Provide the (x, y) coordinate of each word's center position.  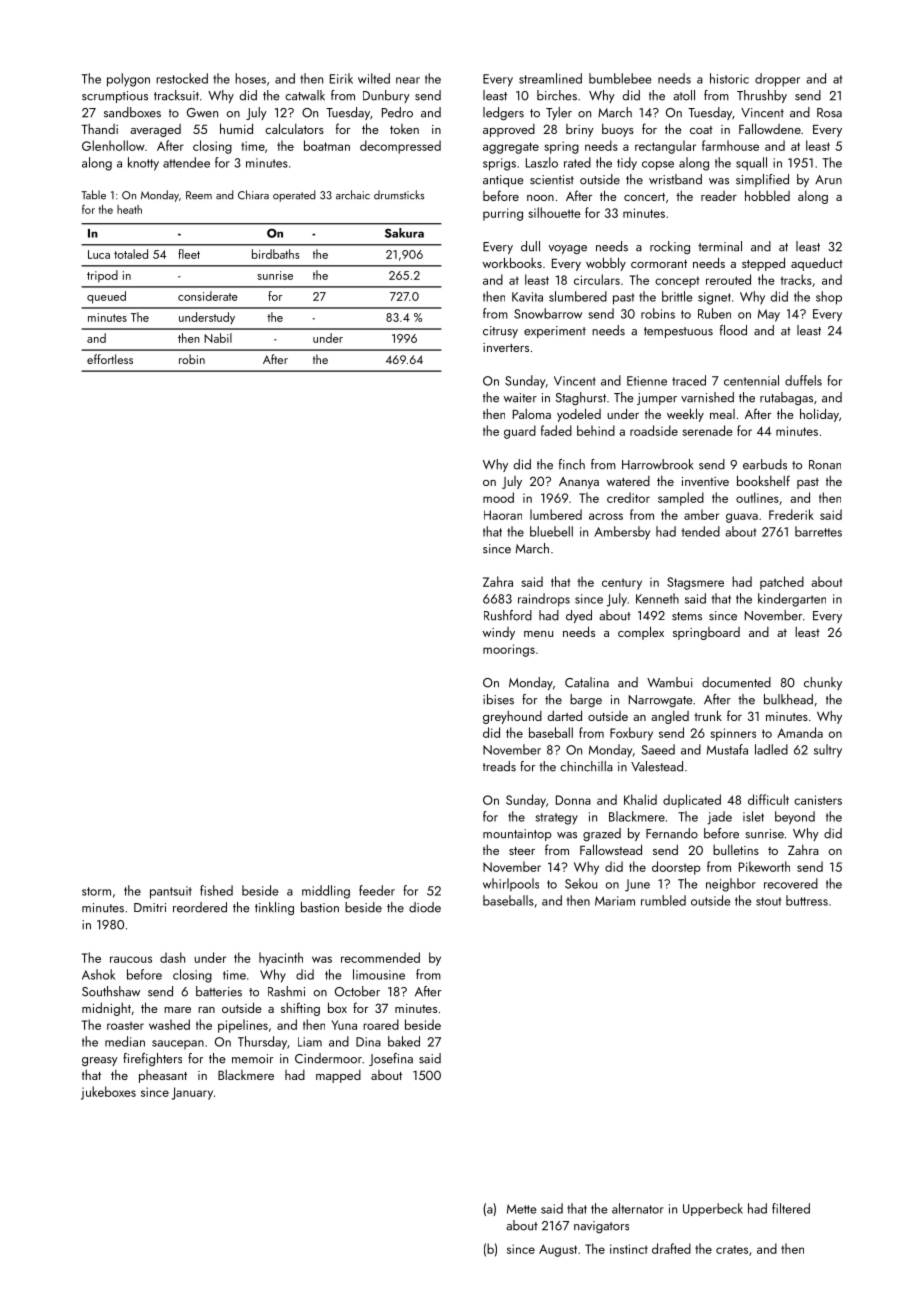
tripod (102, 276)
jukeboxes (108, 1093)
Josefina (391, 1059)
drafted (671, 1248)
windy (499, 633)
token (404, 129)
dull (530, 246)
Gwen (202, 113)
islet (753, 816)
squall (751, 164)
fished (216, 890)
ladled (771, 749)
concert (644, 197)
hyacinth (281, 959)
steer (522, 851)
